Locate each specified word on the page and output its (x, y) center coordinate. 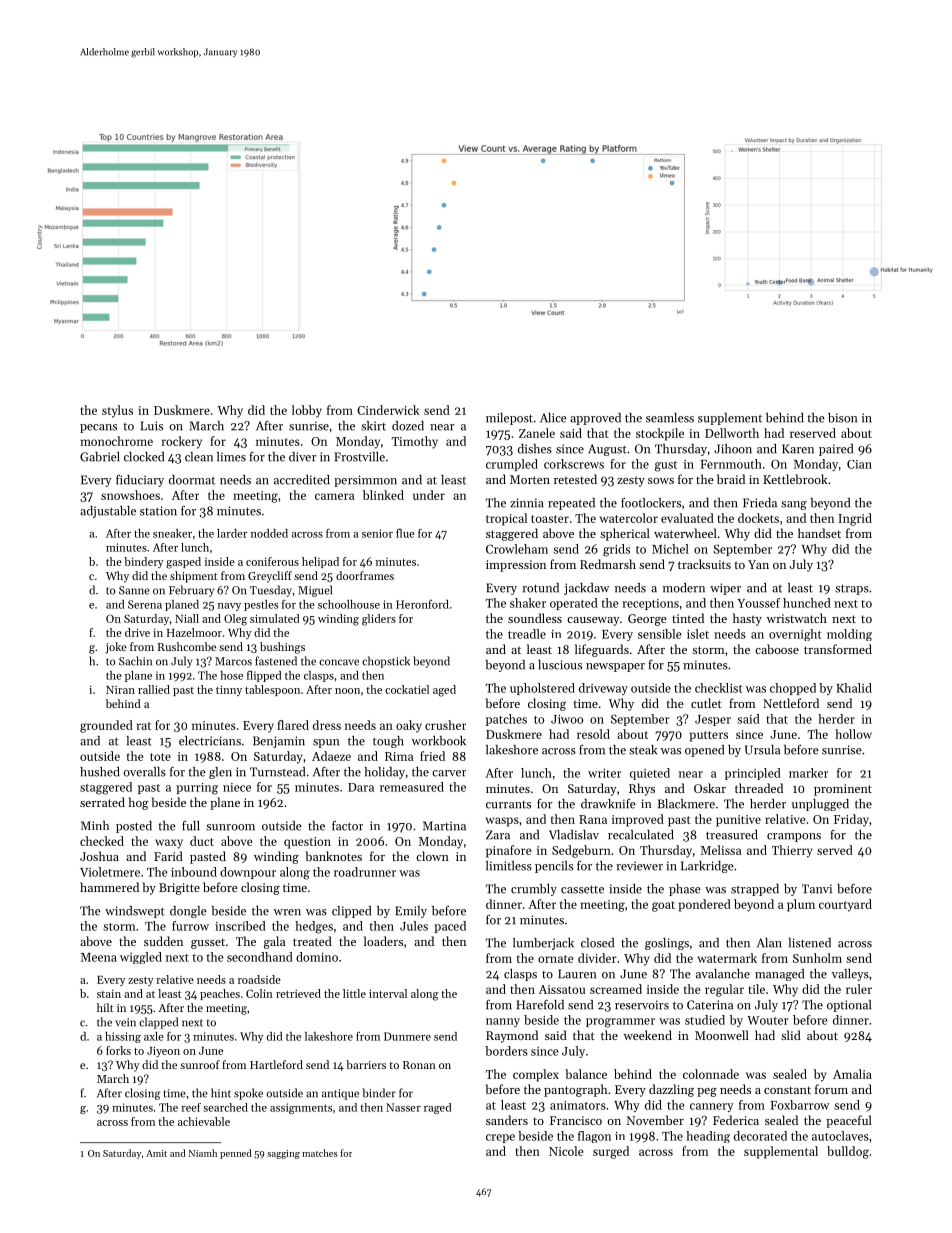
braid (731, 479)
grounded (106, 726)
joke (116, 648)
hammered (109, 887)
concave (339, 662)
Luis (152, 426)
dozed (408, 426)
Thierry (792, 851)
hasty (747, 619)
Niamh (203, 1153)
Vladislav (574, 835)
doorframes (365, 575)
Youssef (758, 603)
